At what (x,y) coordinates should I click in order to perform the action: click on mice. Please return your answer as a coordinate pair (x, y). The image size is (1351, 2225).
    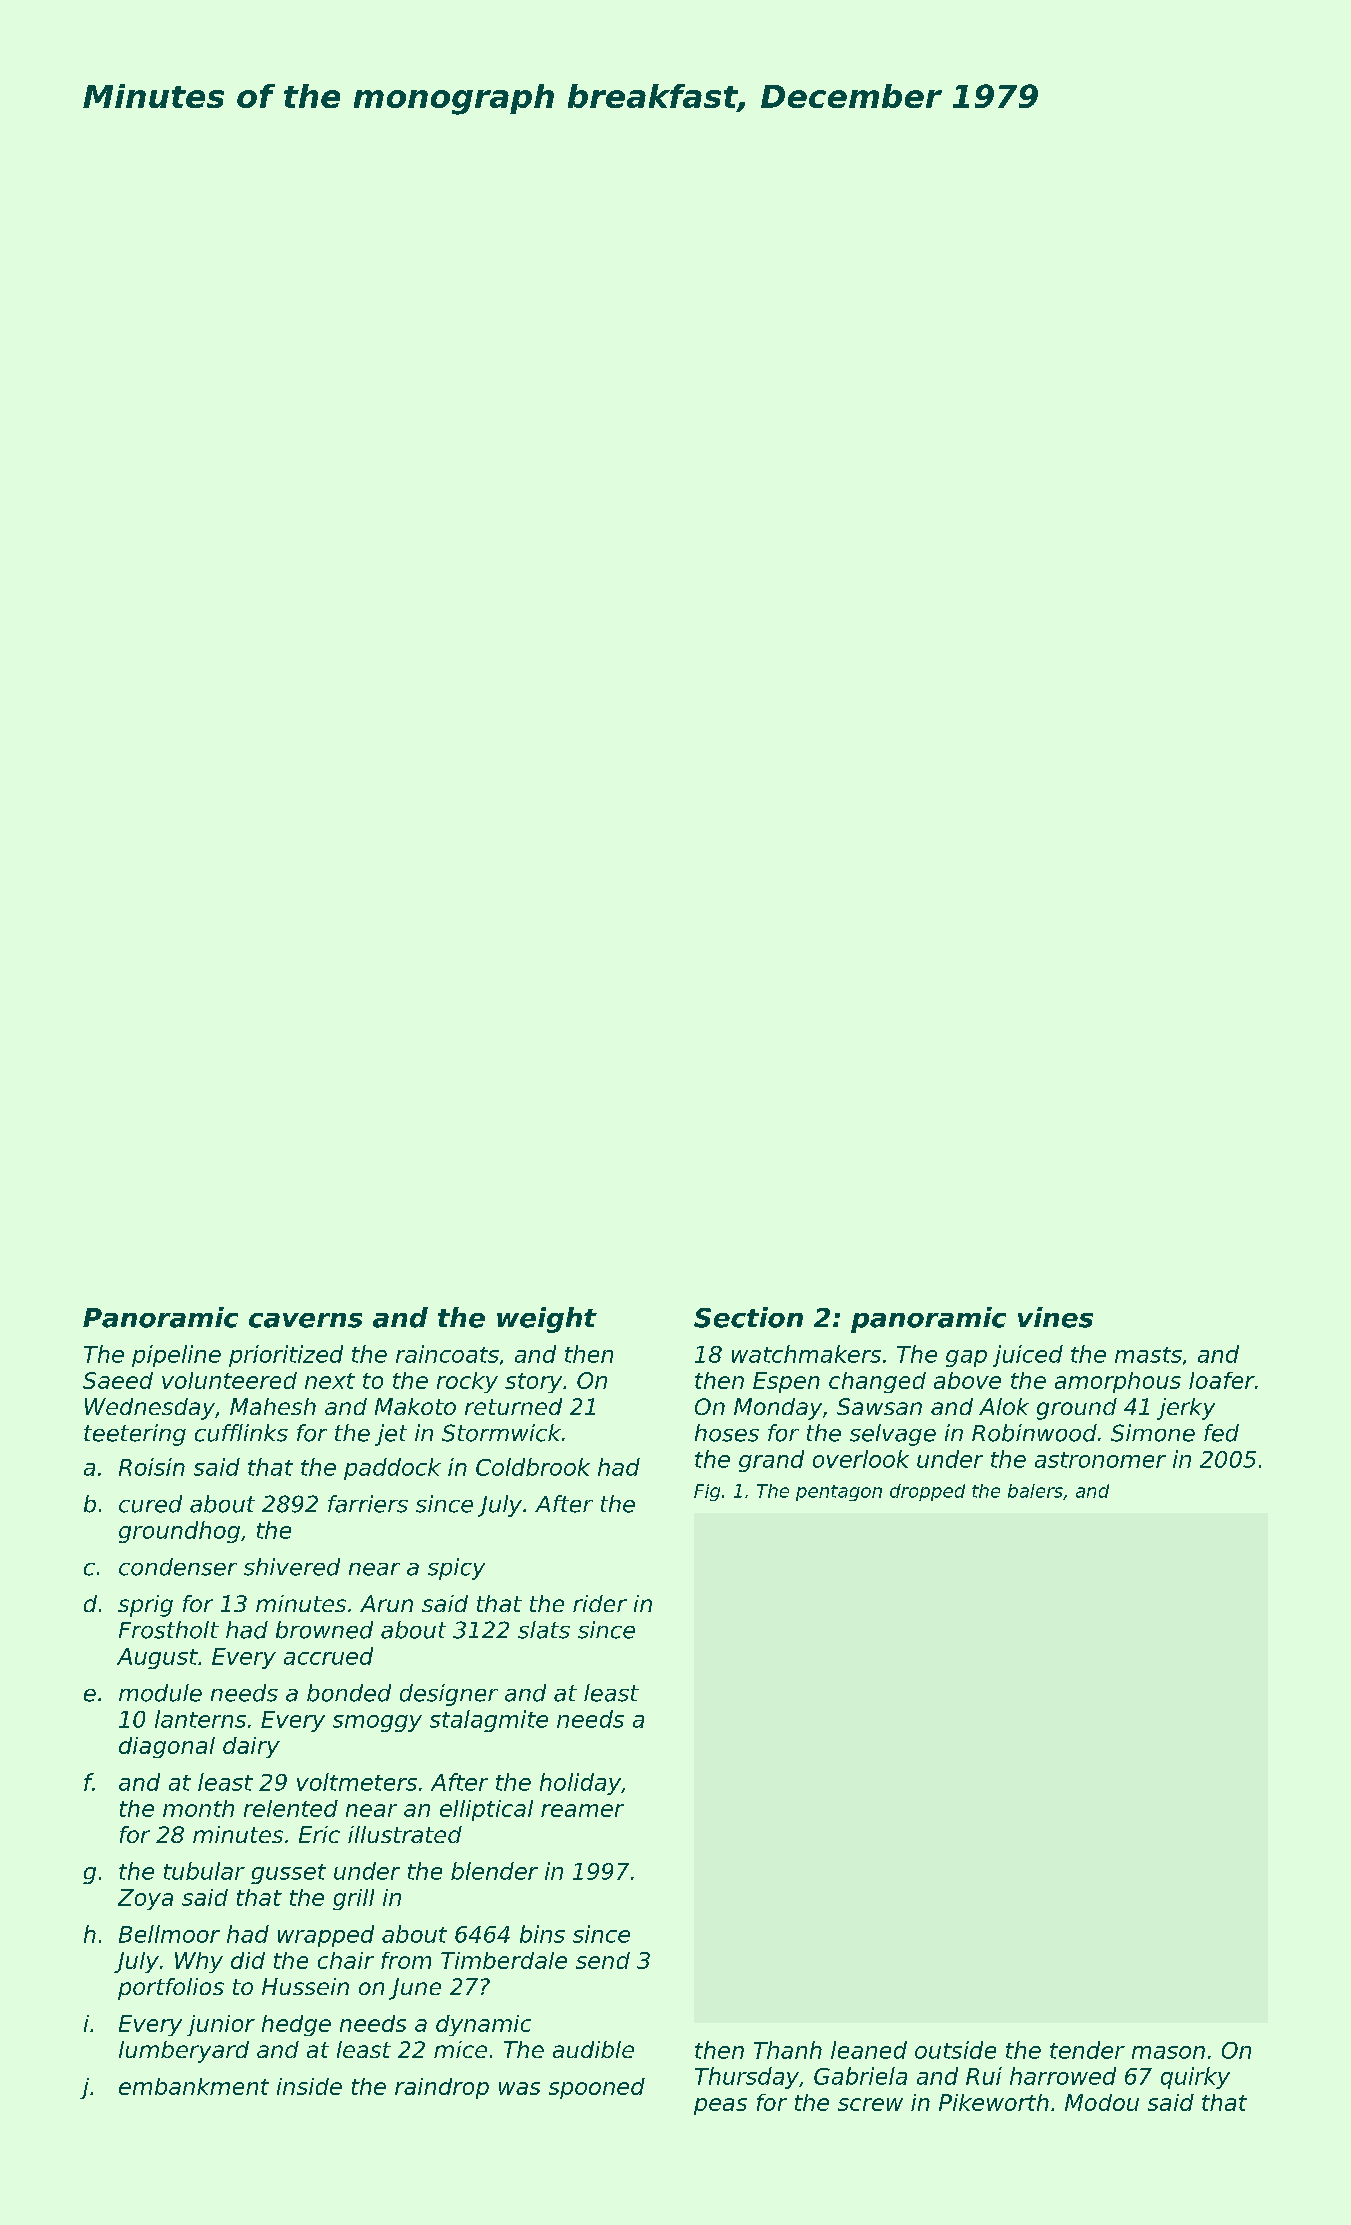
    Looking at the image, I should click on (460, 2049).
